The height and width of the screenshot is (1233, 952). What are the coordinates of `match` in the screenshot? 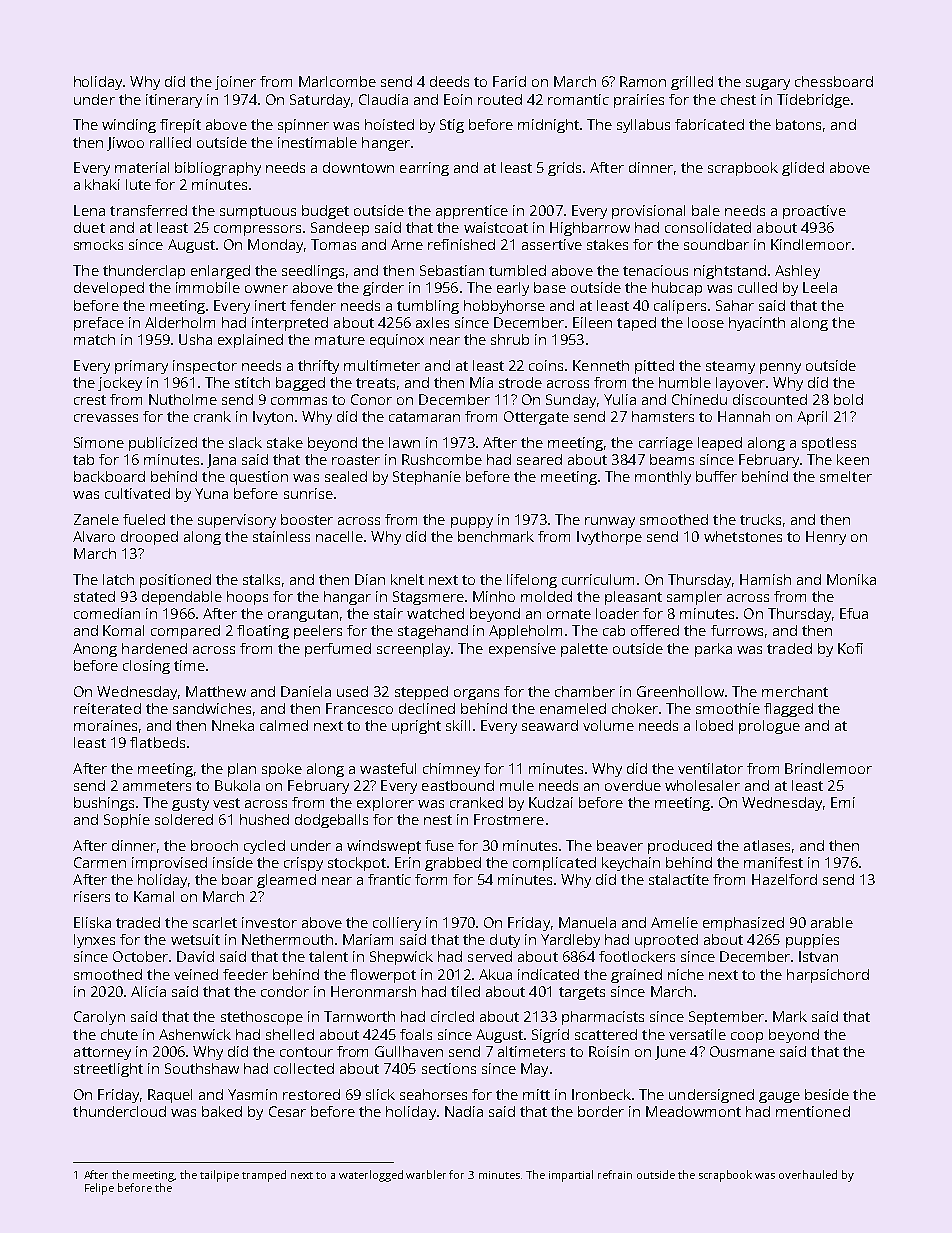 It's located at (94, 339).
